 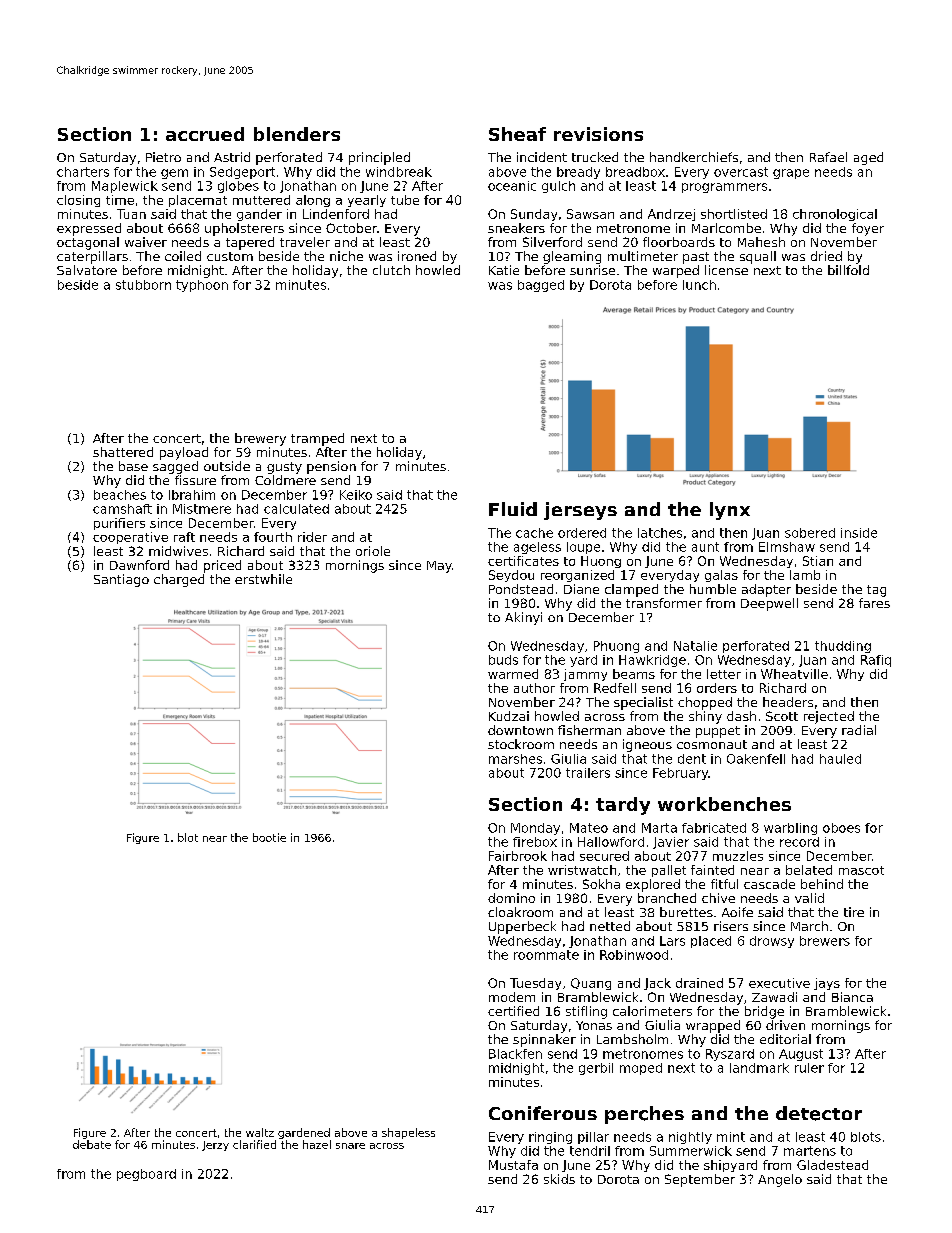 I want to click on bootie, so click(x=269, y=837).
